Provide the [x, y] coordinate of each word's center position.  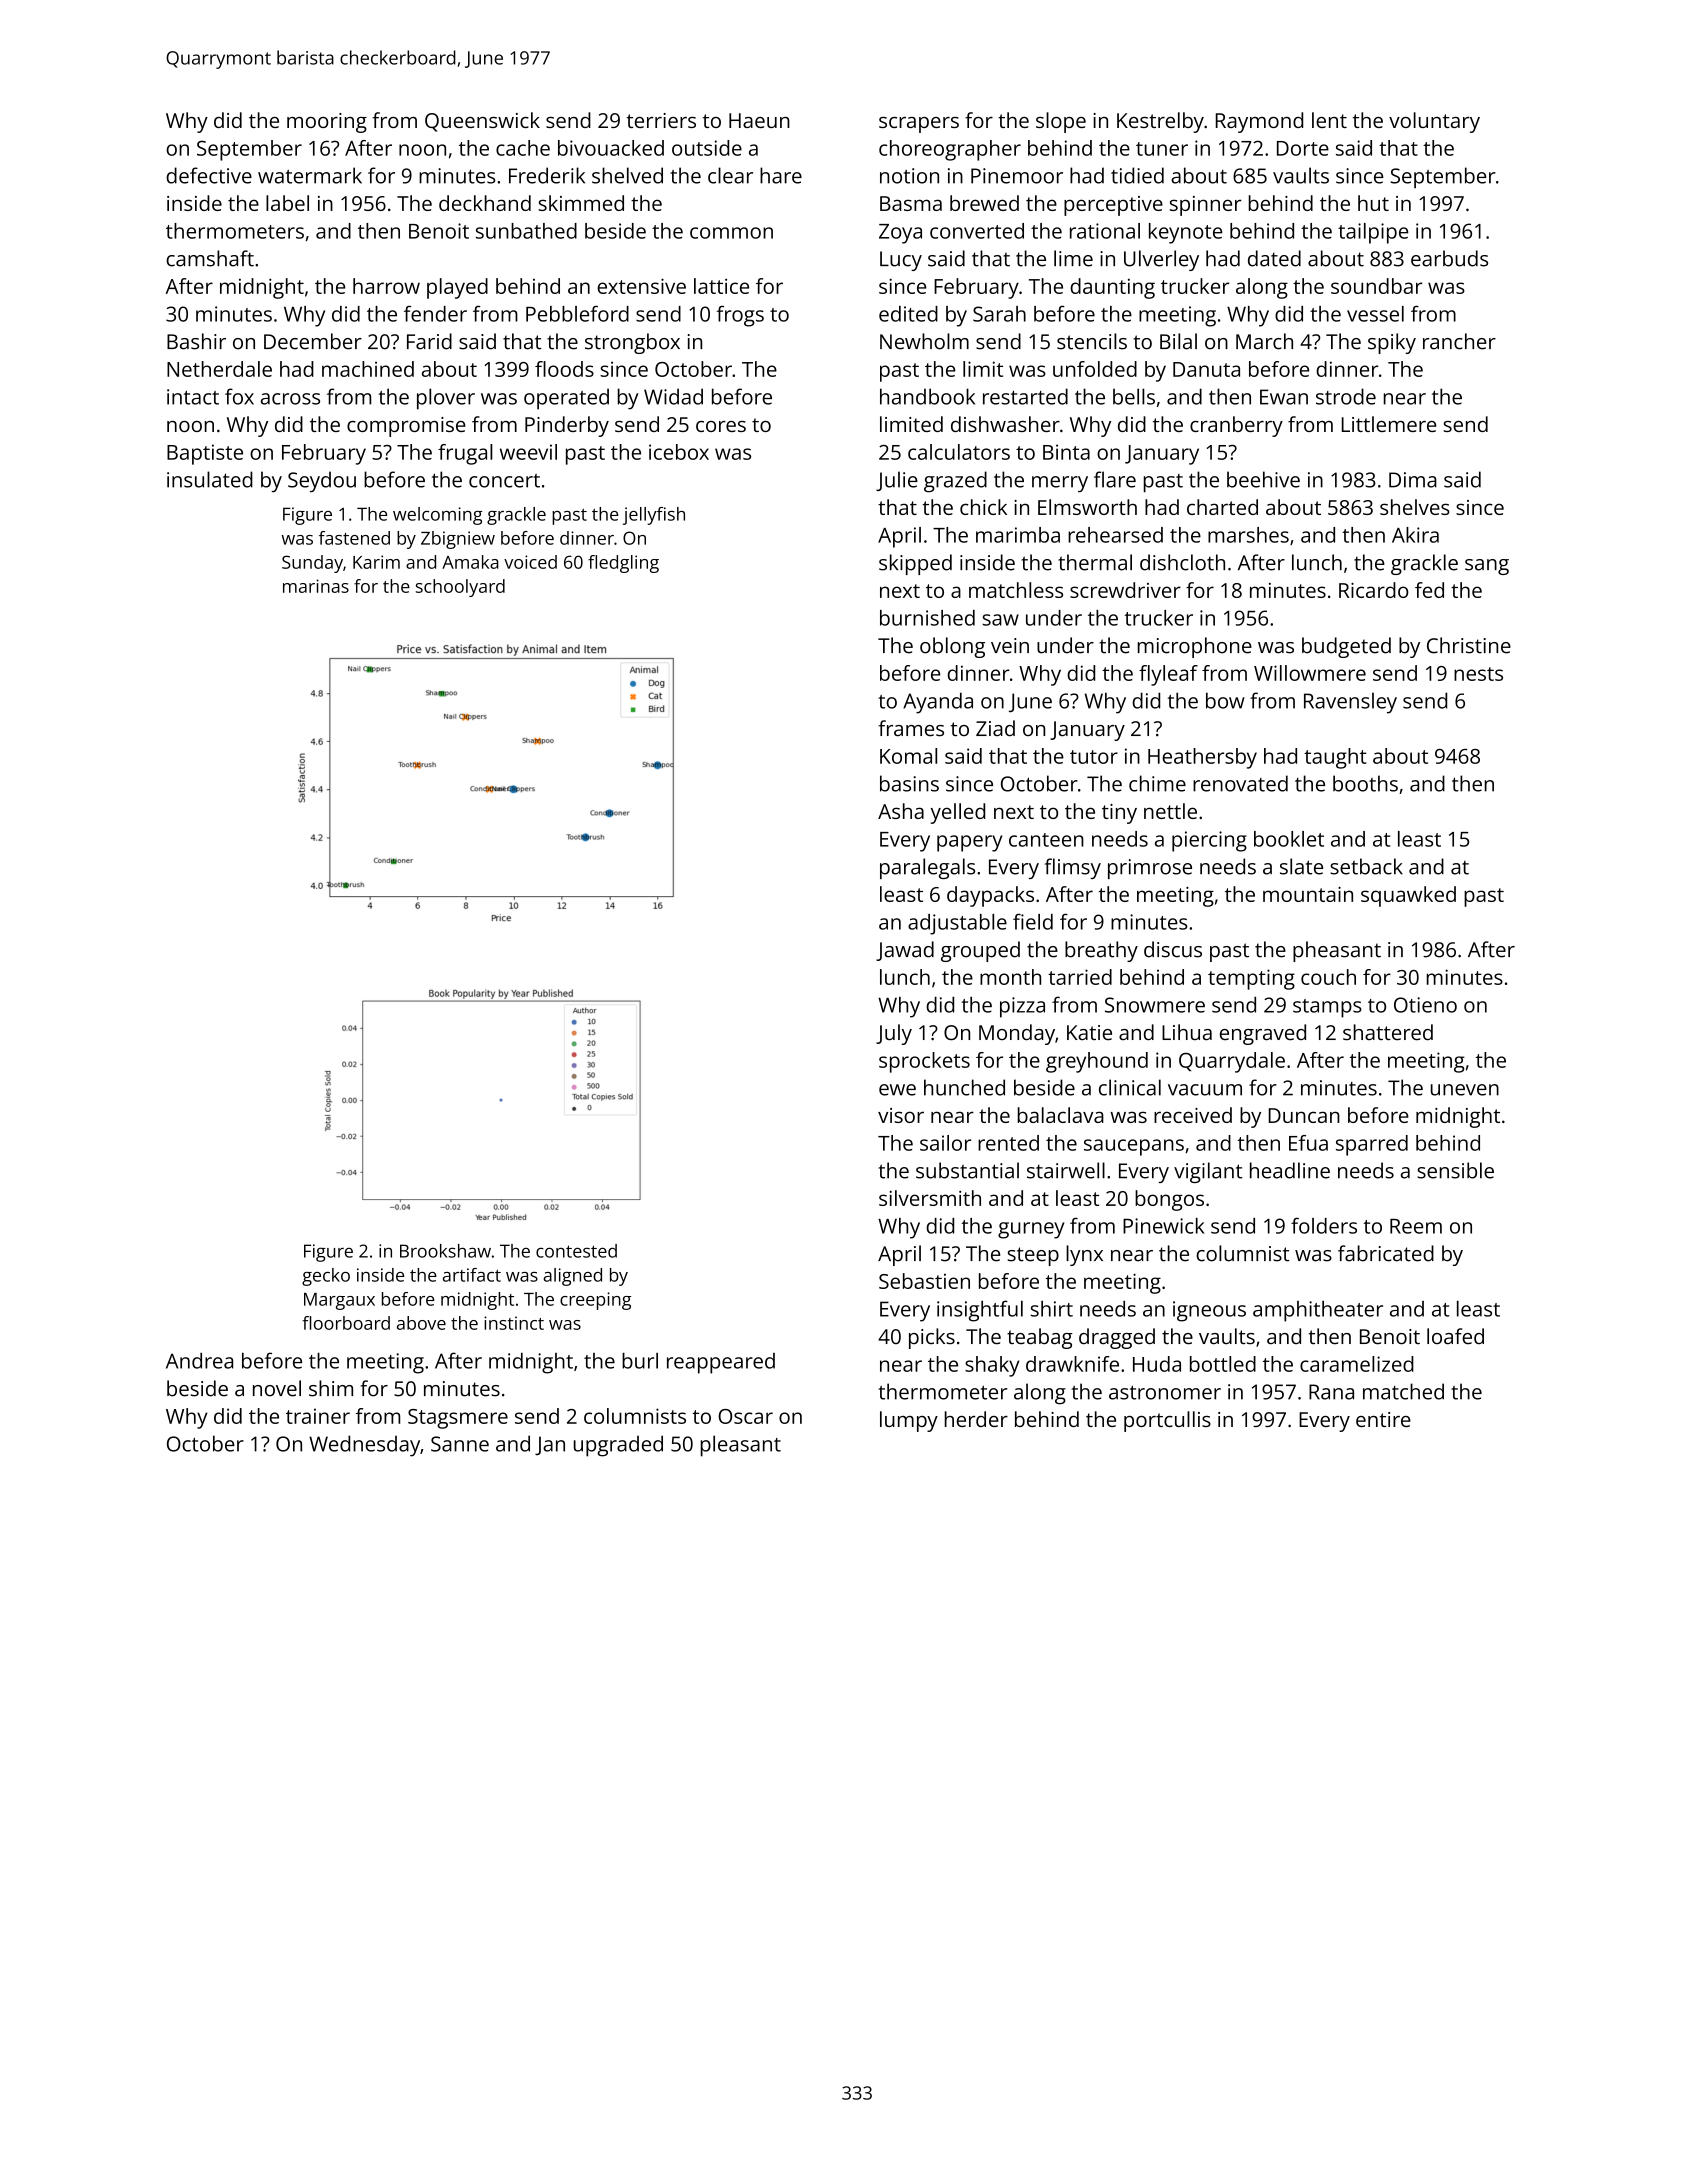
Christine [1469, 645]
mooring [327, 123]
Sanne [460, 1444]
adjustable [957, 924]
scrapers [919, 125]
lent [1329, 120]
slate [1301, 866]
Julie [897, 481]
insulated [210, 479]
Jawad [905, 951]
